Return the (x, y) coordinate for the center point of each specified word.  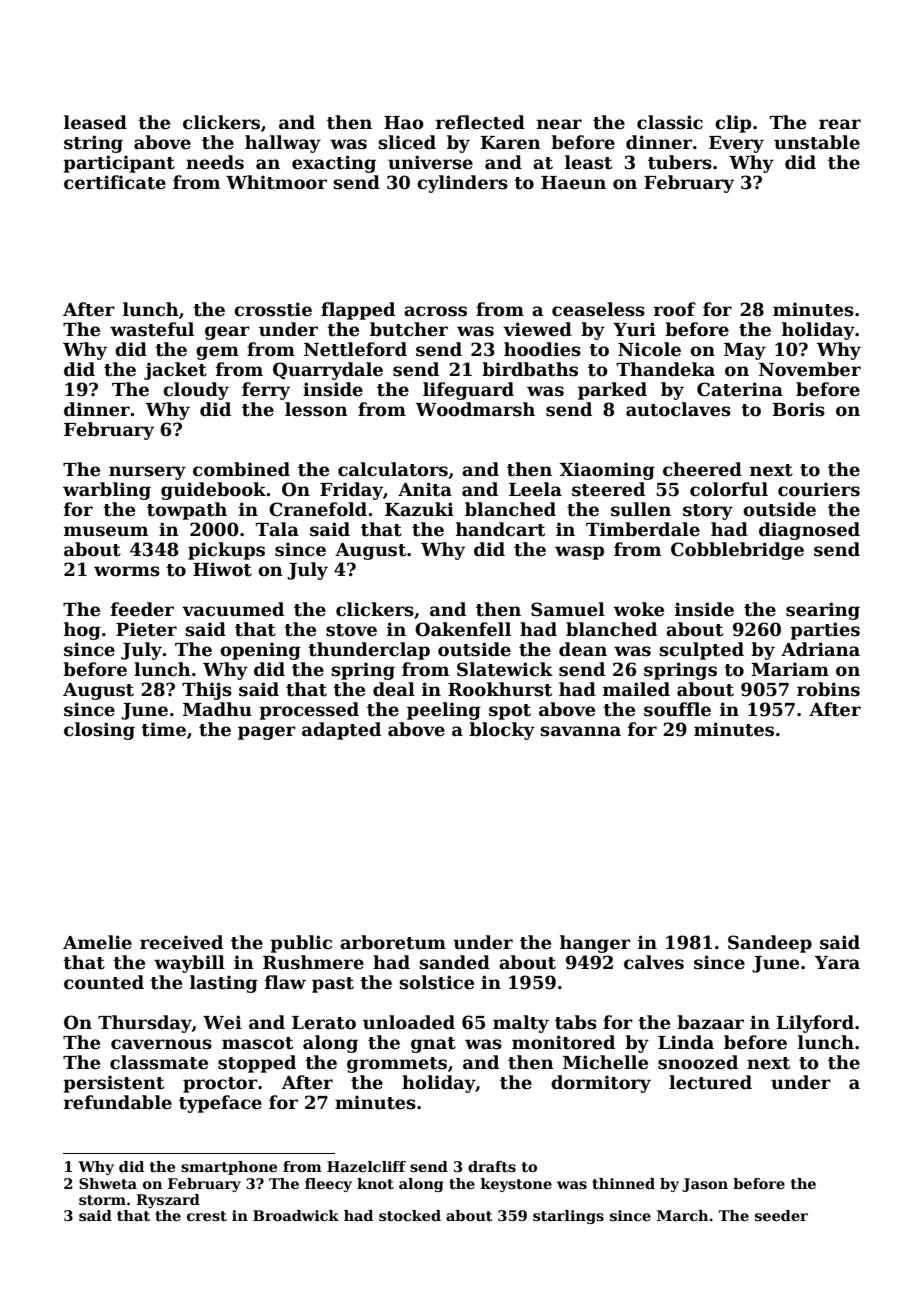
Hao (404, 123)
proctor (220, 1085)
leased (95, 122)
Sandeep (770, 944)
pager (267, 733)
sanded (454, 962)
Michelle (605, 1062)
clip (733, 124)
